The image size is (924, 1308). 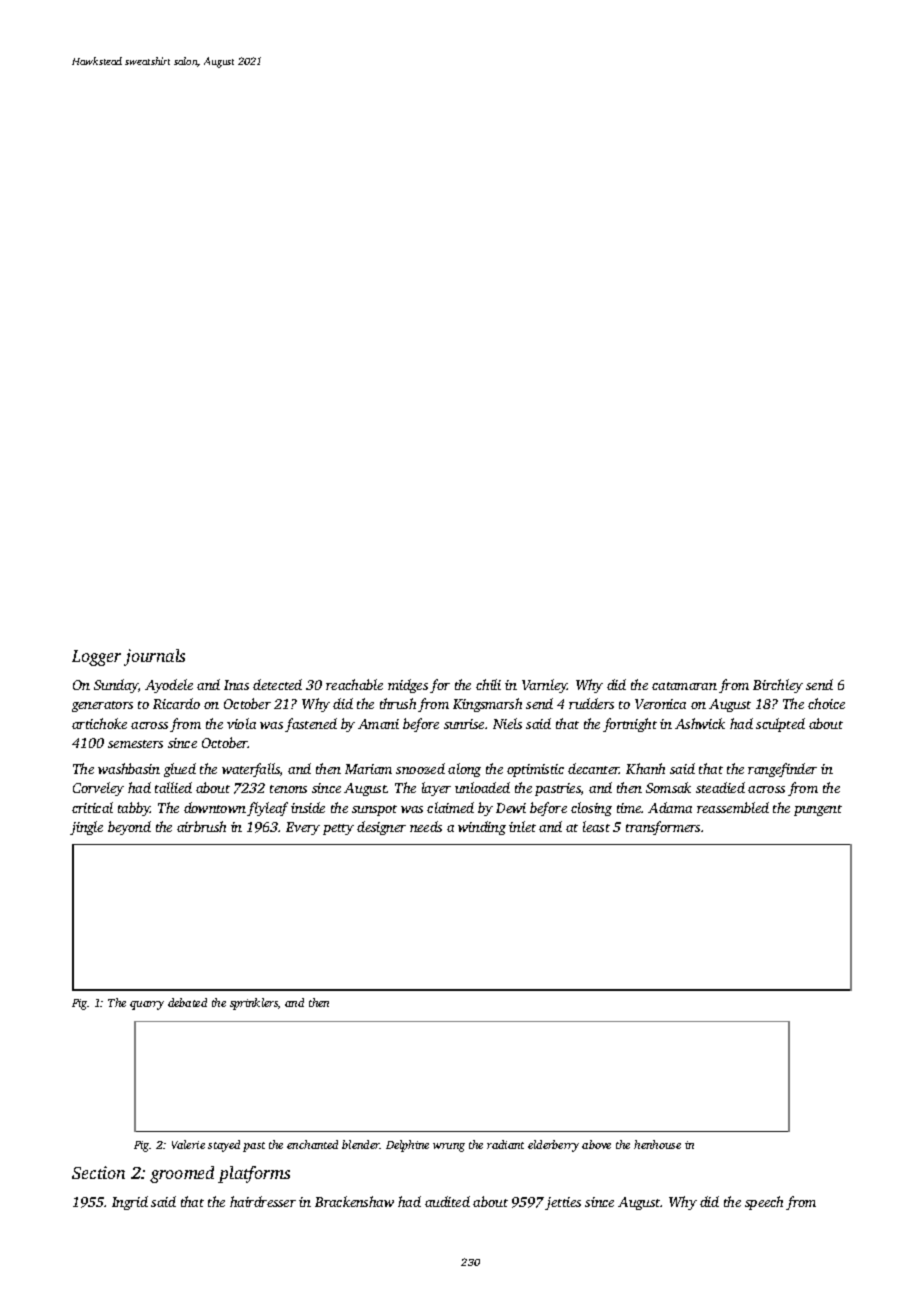 I want to click on reassembled, so click(x=733, y=807).
